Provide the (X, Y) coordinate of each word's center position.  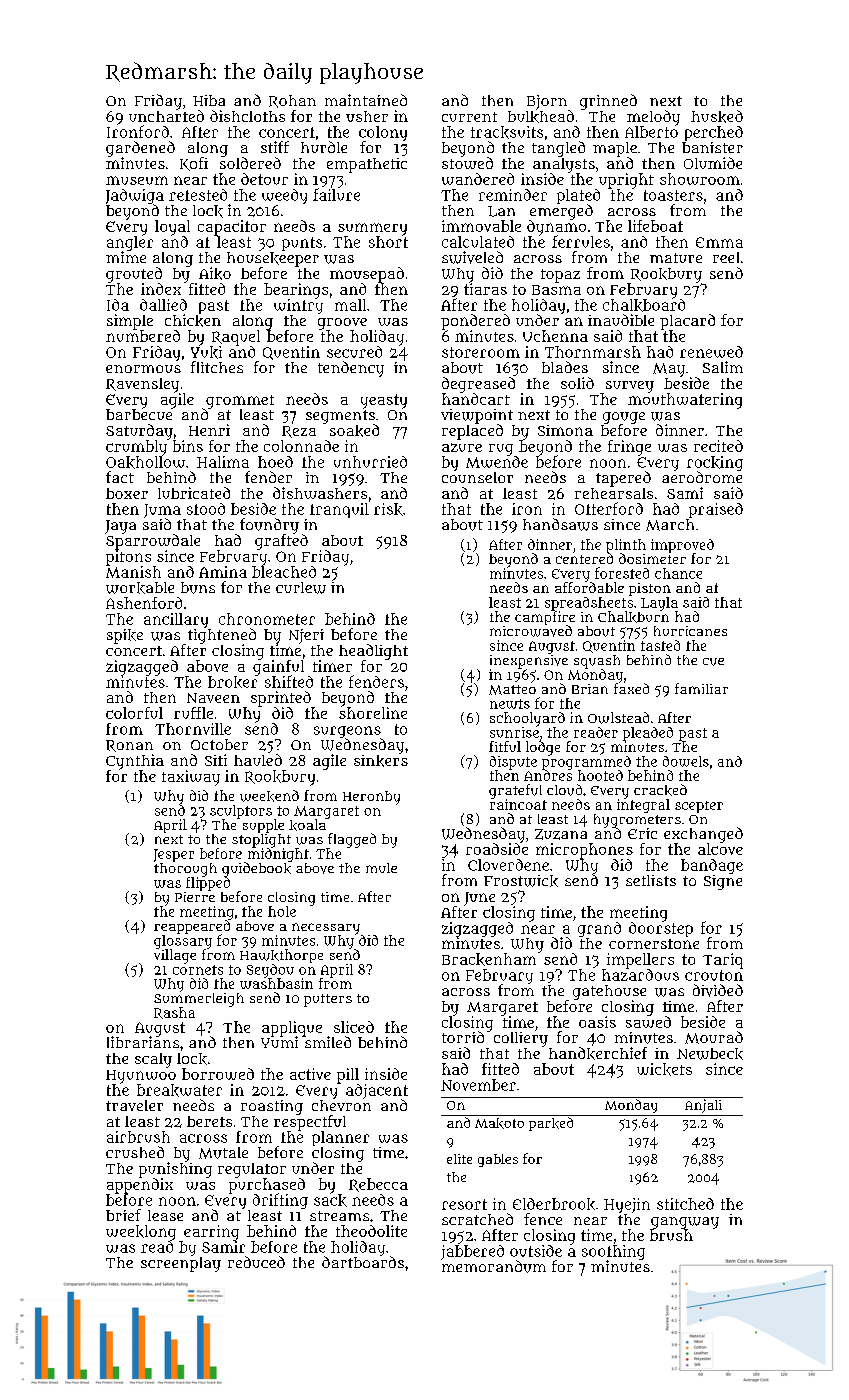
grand (599, 929)
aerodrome (702, 477)
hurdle (324, 147)
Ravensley (142, 385)
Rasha (174, 1013)
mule (381, 868)
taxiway (191, 778)
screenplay (181, 1264)
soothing (613, 1252)
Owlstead (618, 718)
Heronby (371, 798)
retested (198, 195)
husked (717, 116)
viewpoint (477, 416)
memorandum (494, 1266)
